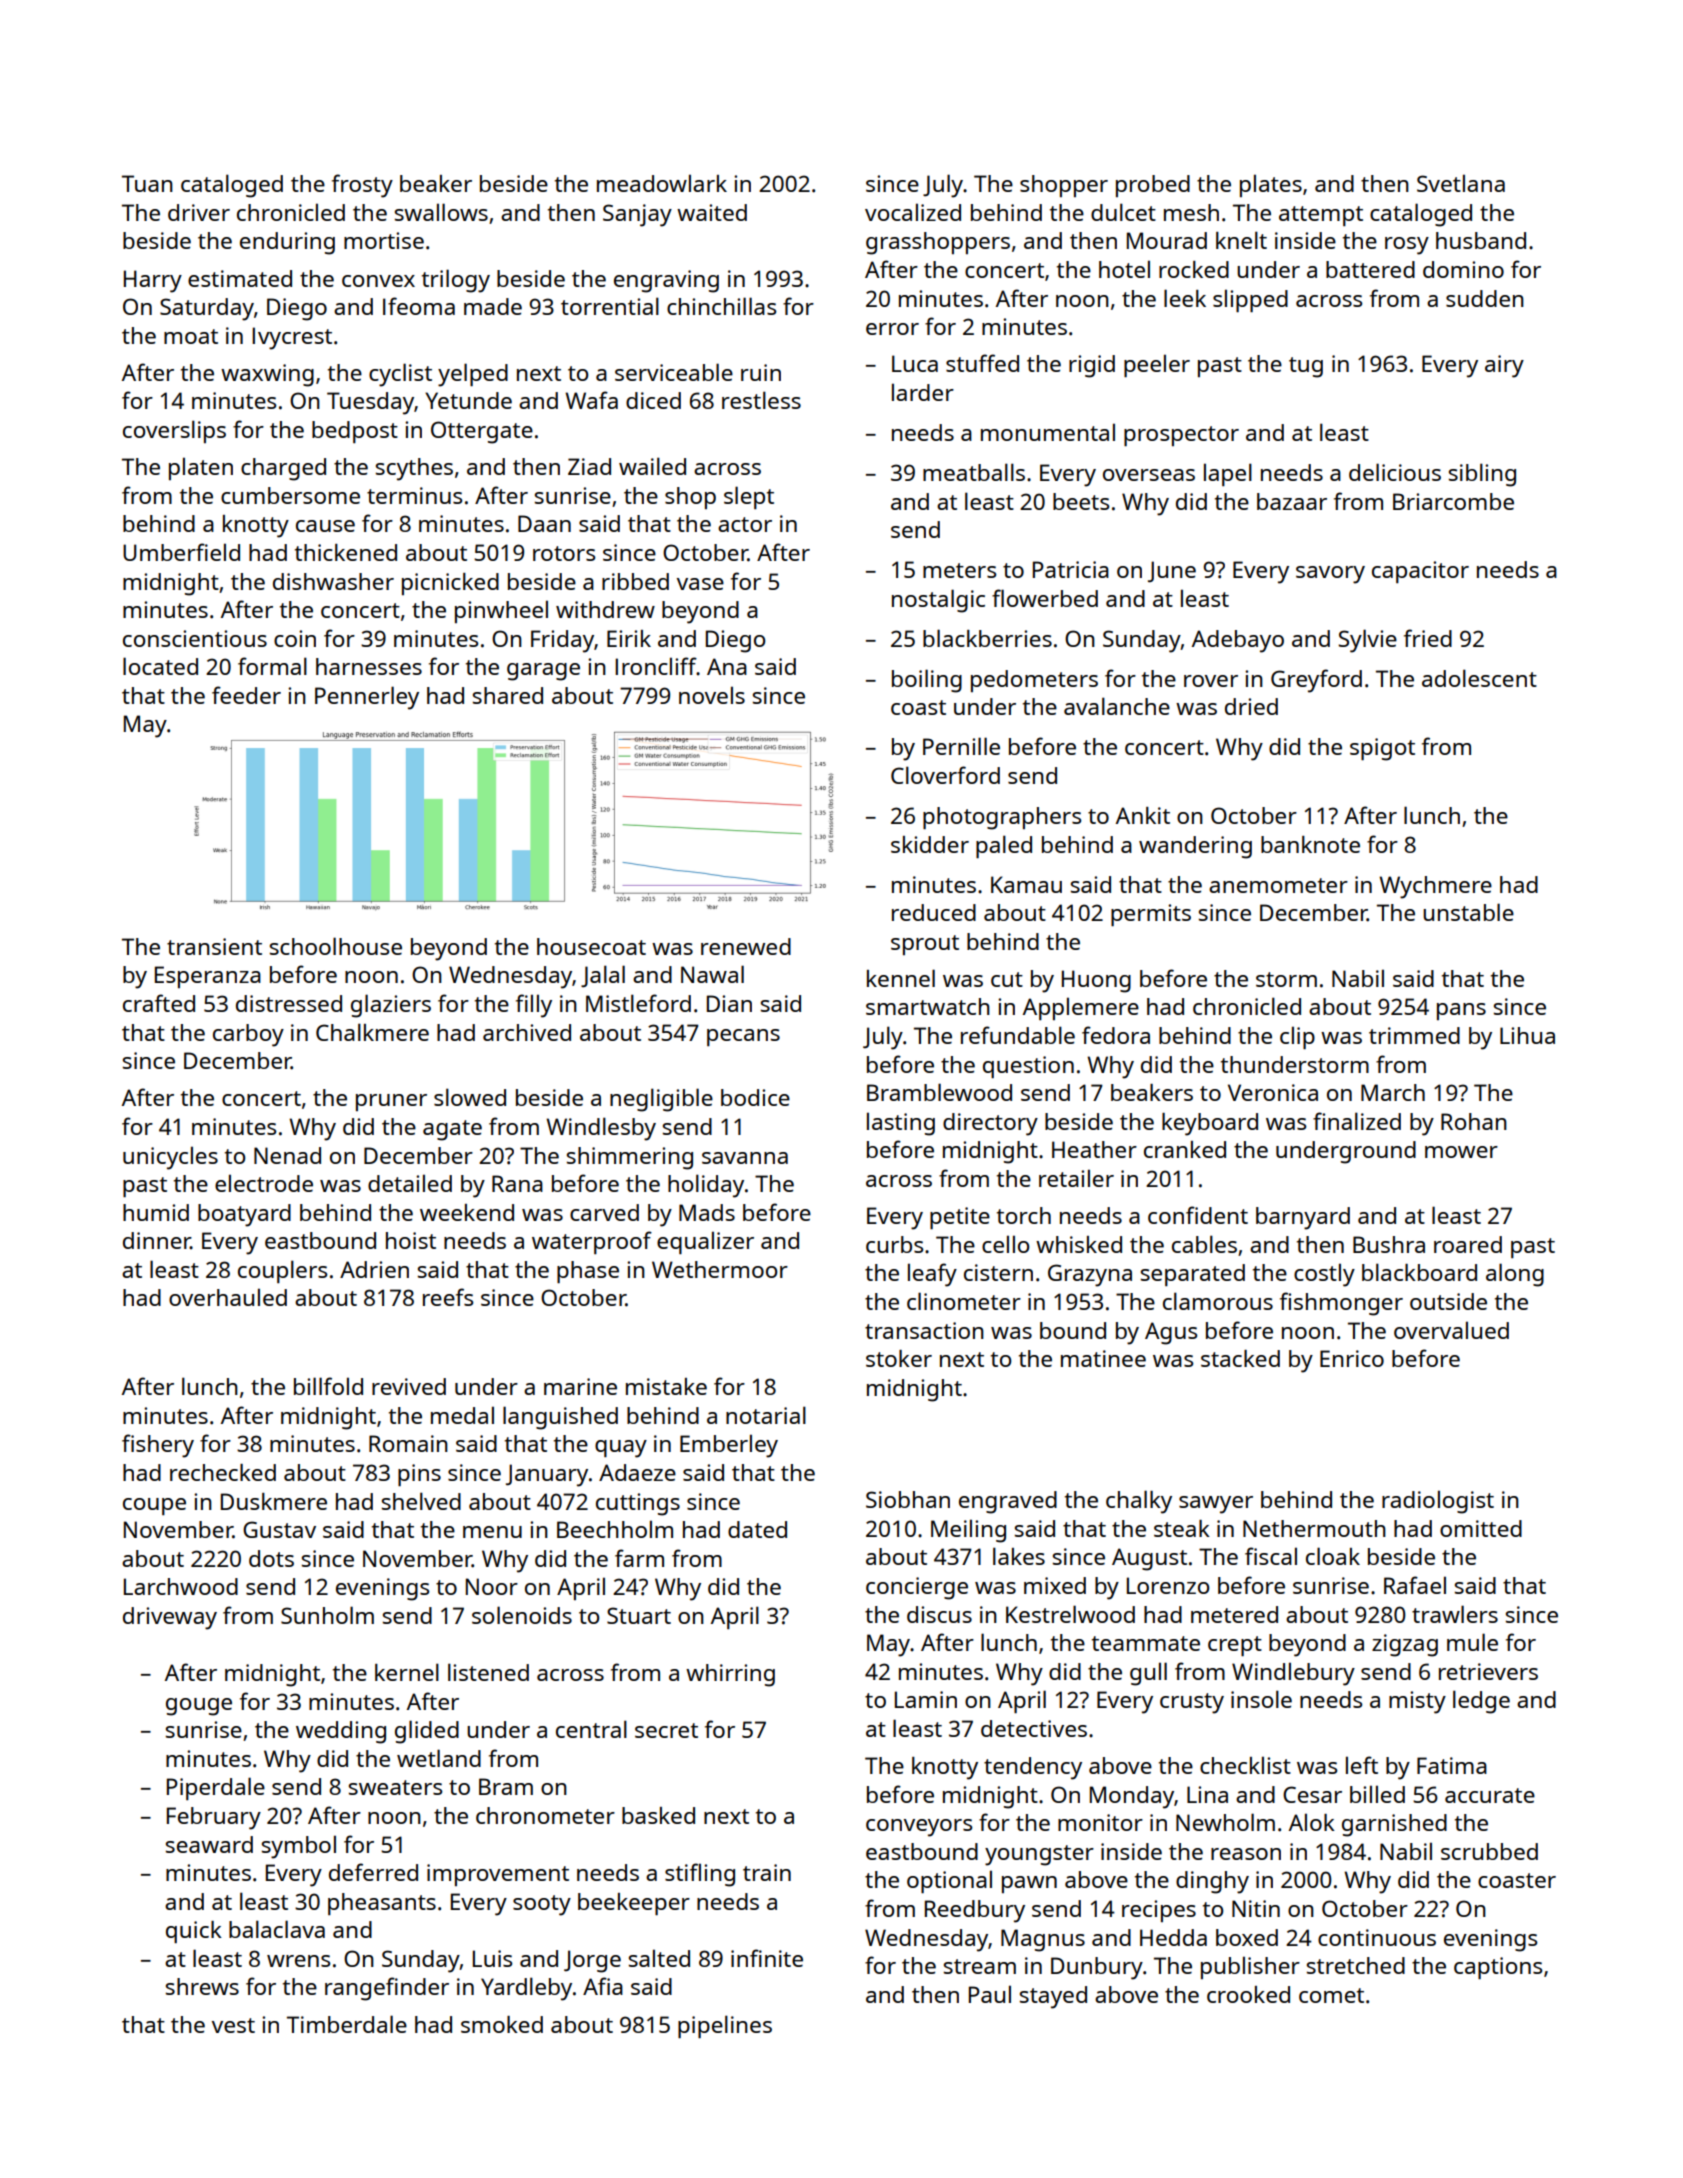  I want to click on mule, so click(1472, 1642).
